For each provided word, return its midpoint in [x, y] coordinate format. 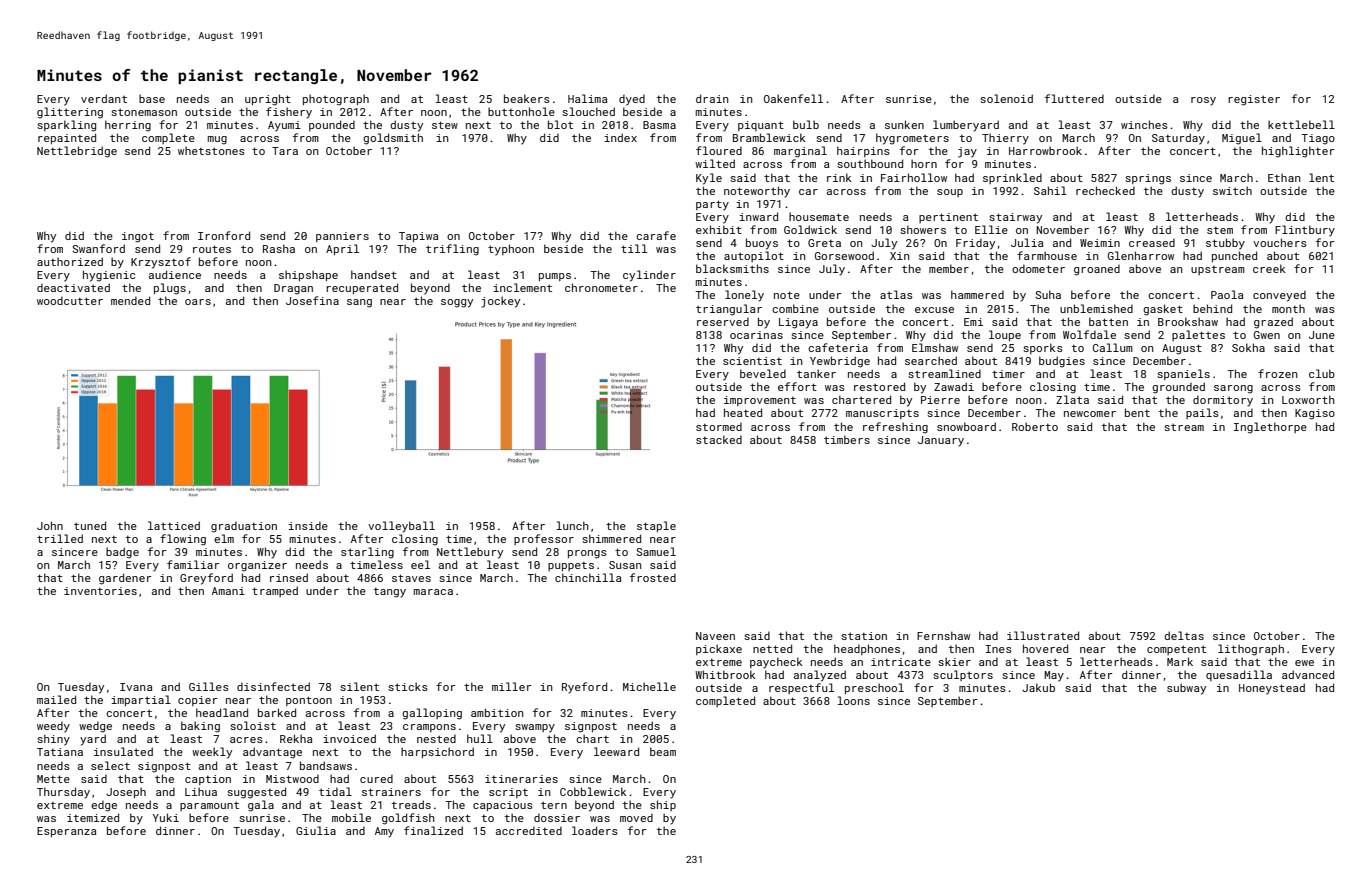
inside [308, 525]
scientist [752, 361]
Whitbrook [725, 674]
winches [1144, 124]
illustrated [1043, 635]
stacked [719, 439]
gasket [1163, 310]
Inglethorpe [1270, 428]
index [620, 137]
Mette [53, 779]
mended [130, 300]
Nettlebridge [77, 152]
